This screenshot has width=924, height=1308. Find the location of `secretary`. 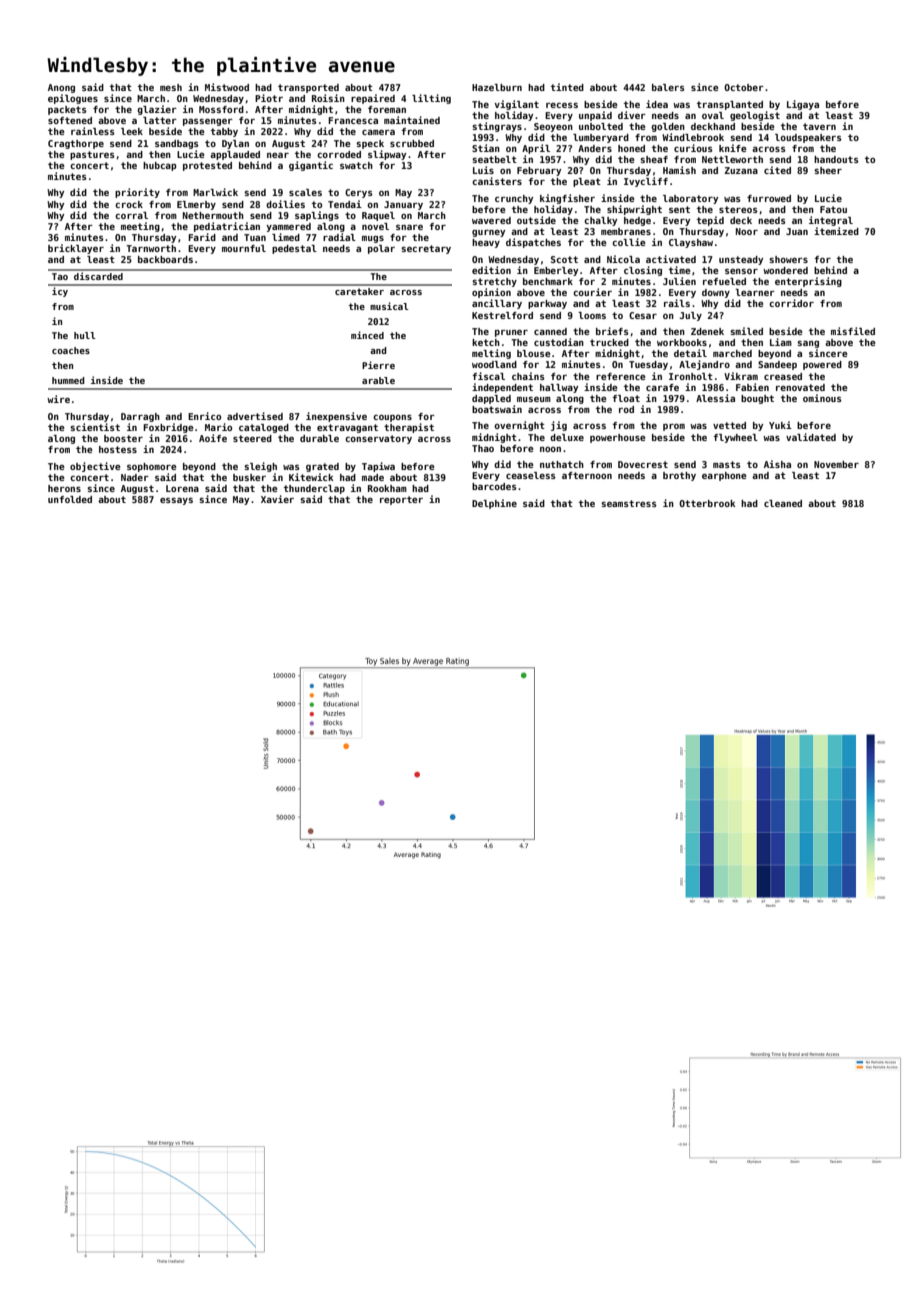

secretary is located at coordinates (426, 249).
